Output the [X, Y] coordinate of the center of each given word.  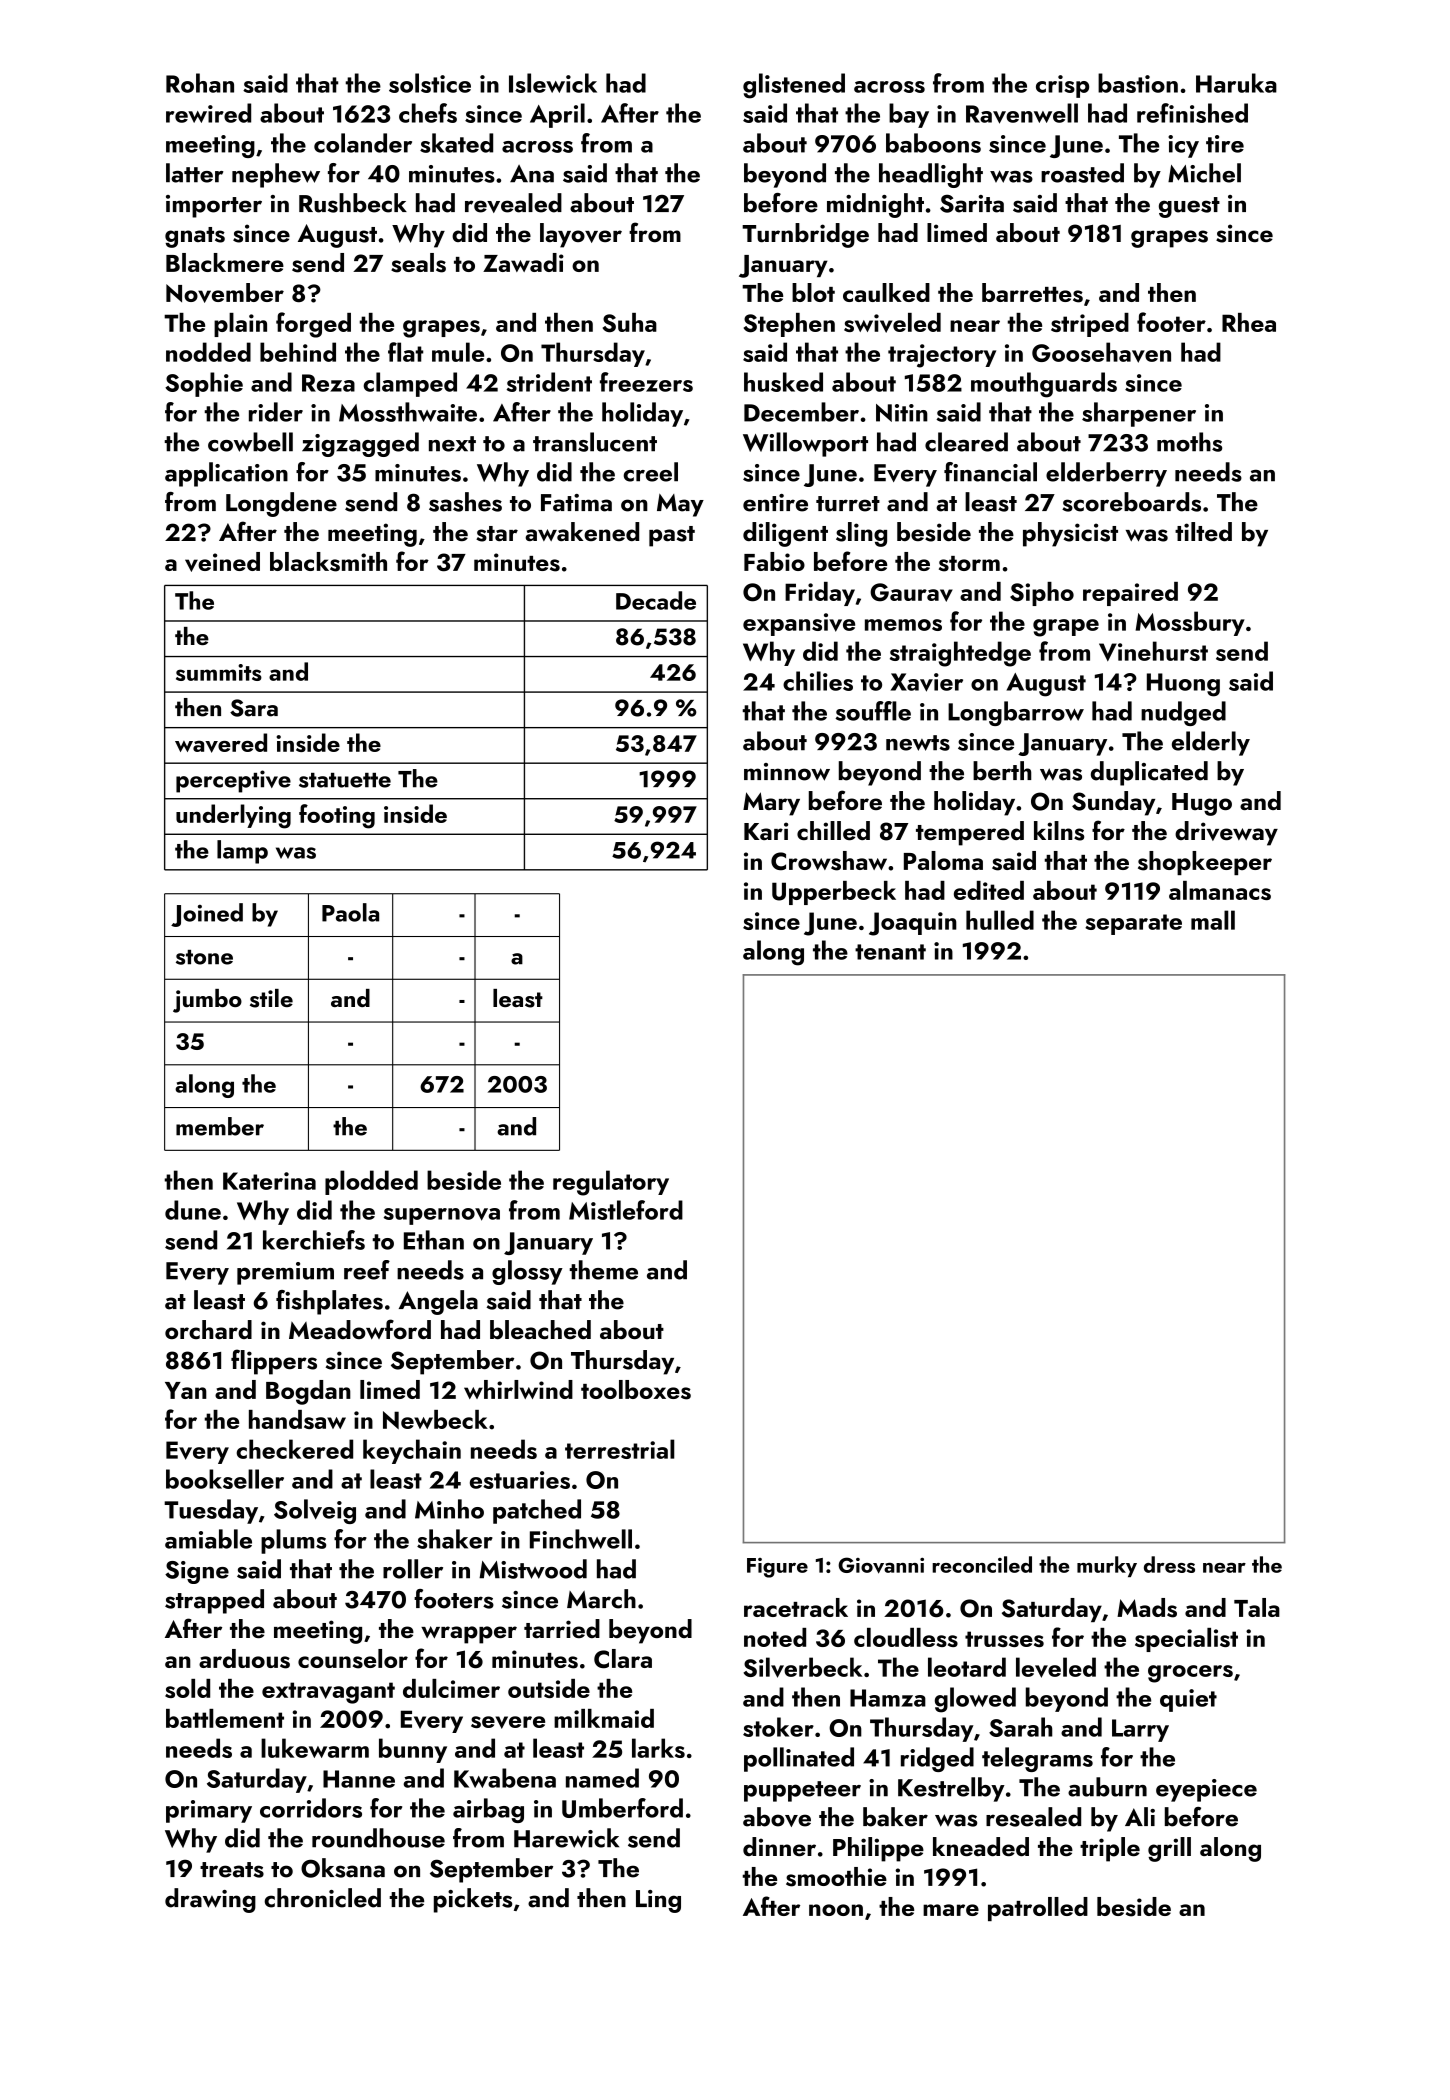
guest [1189, 207]
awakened [582, 531]
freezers [646, 382]
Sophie [204, 384]
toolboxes [636, 1390]
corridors [311, 1808]
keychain [412, 1451]
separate [1133, 924]
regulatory [611, 1183]
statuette [345, 780]
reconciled [982, 1564]
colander [363, 143]
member [220, 1126]
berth [1002, 771]
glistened [794, 86]
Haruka [1236, 83]
